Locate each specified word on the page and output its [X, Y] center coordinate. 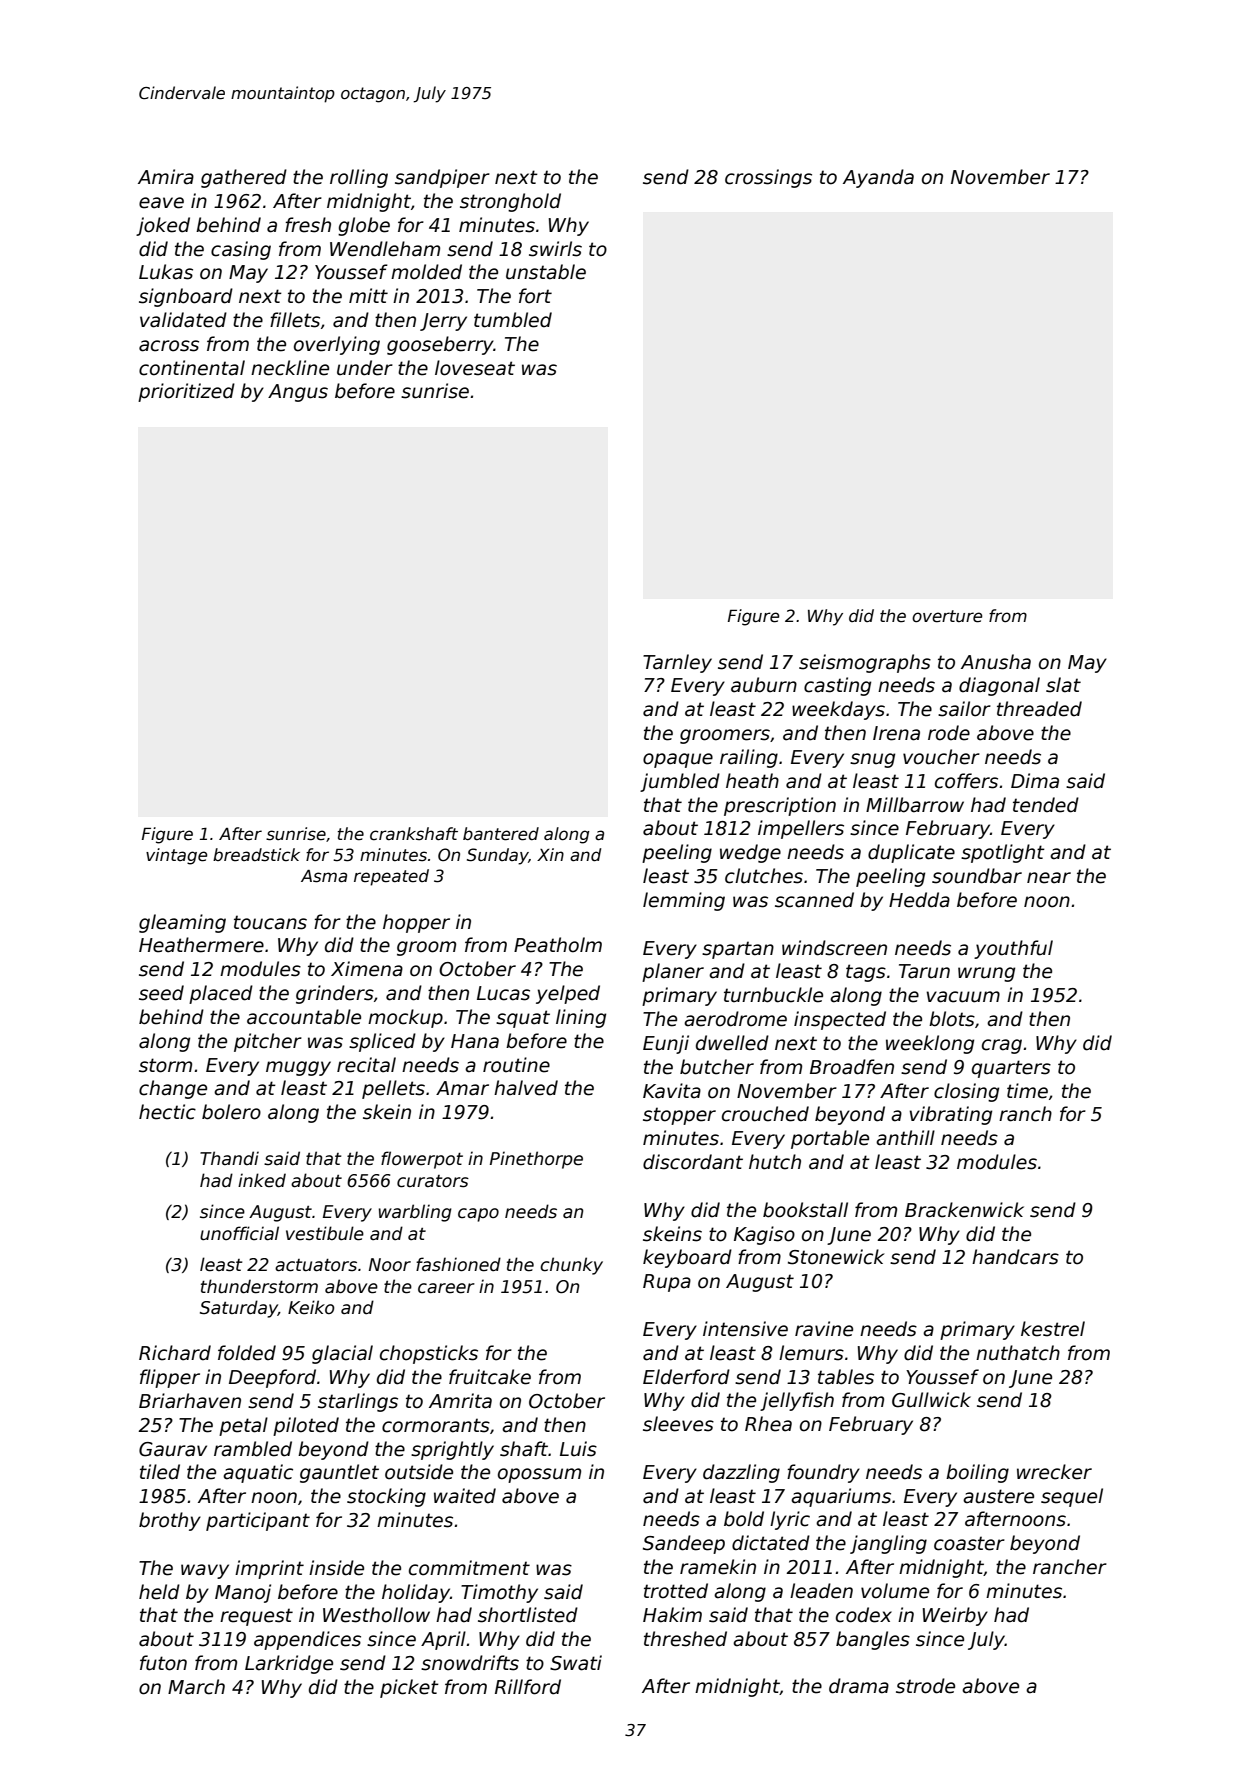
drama [859, 1686]
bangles [873, 1640]
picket [409, 1688]
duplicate [911, 853]
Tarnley [677, 663]
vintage [176, 856]
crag [1002, 1046]
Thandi [229, 1158]
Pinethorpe [536, 1160]
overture [947, 616]
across [169, 346]
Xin [550, 854]
